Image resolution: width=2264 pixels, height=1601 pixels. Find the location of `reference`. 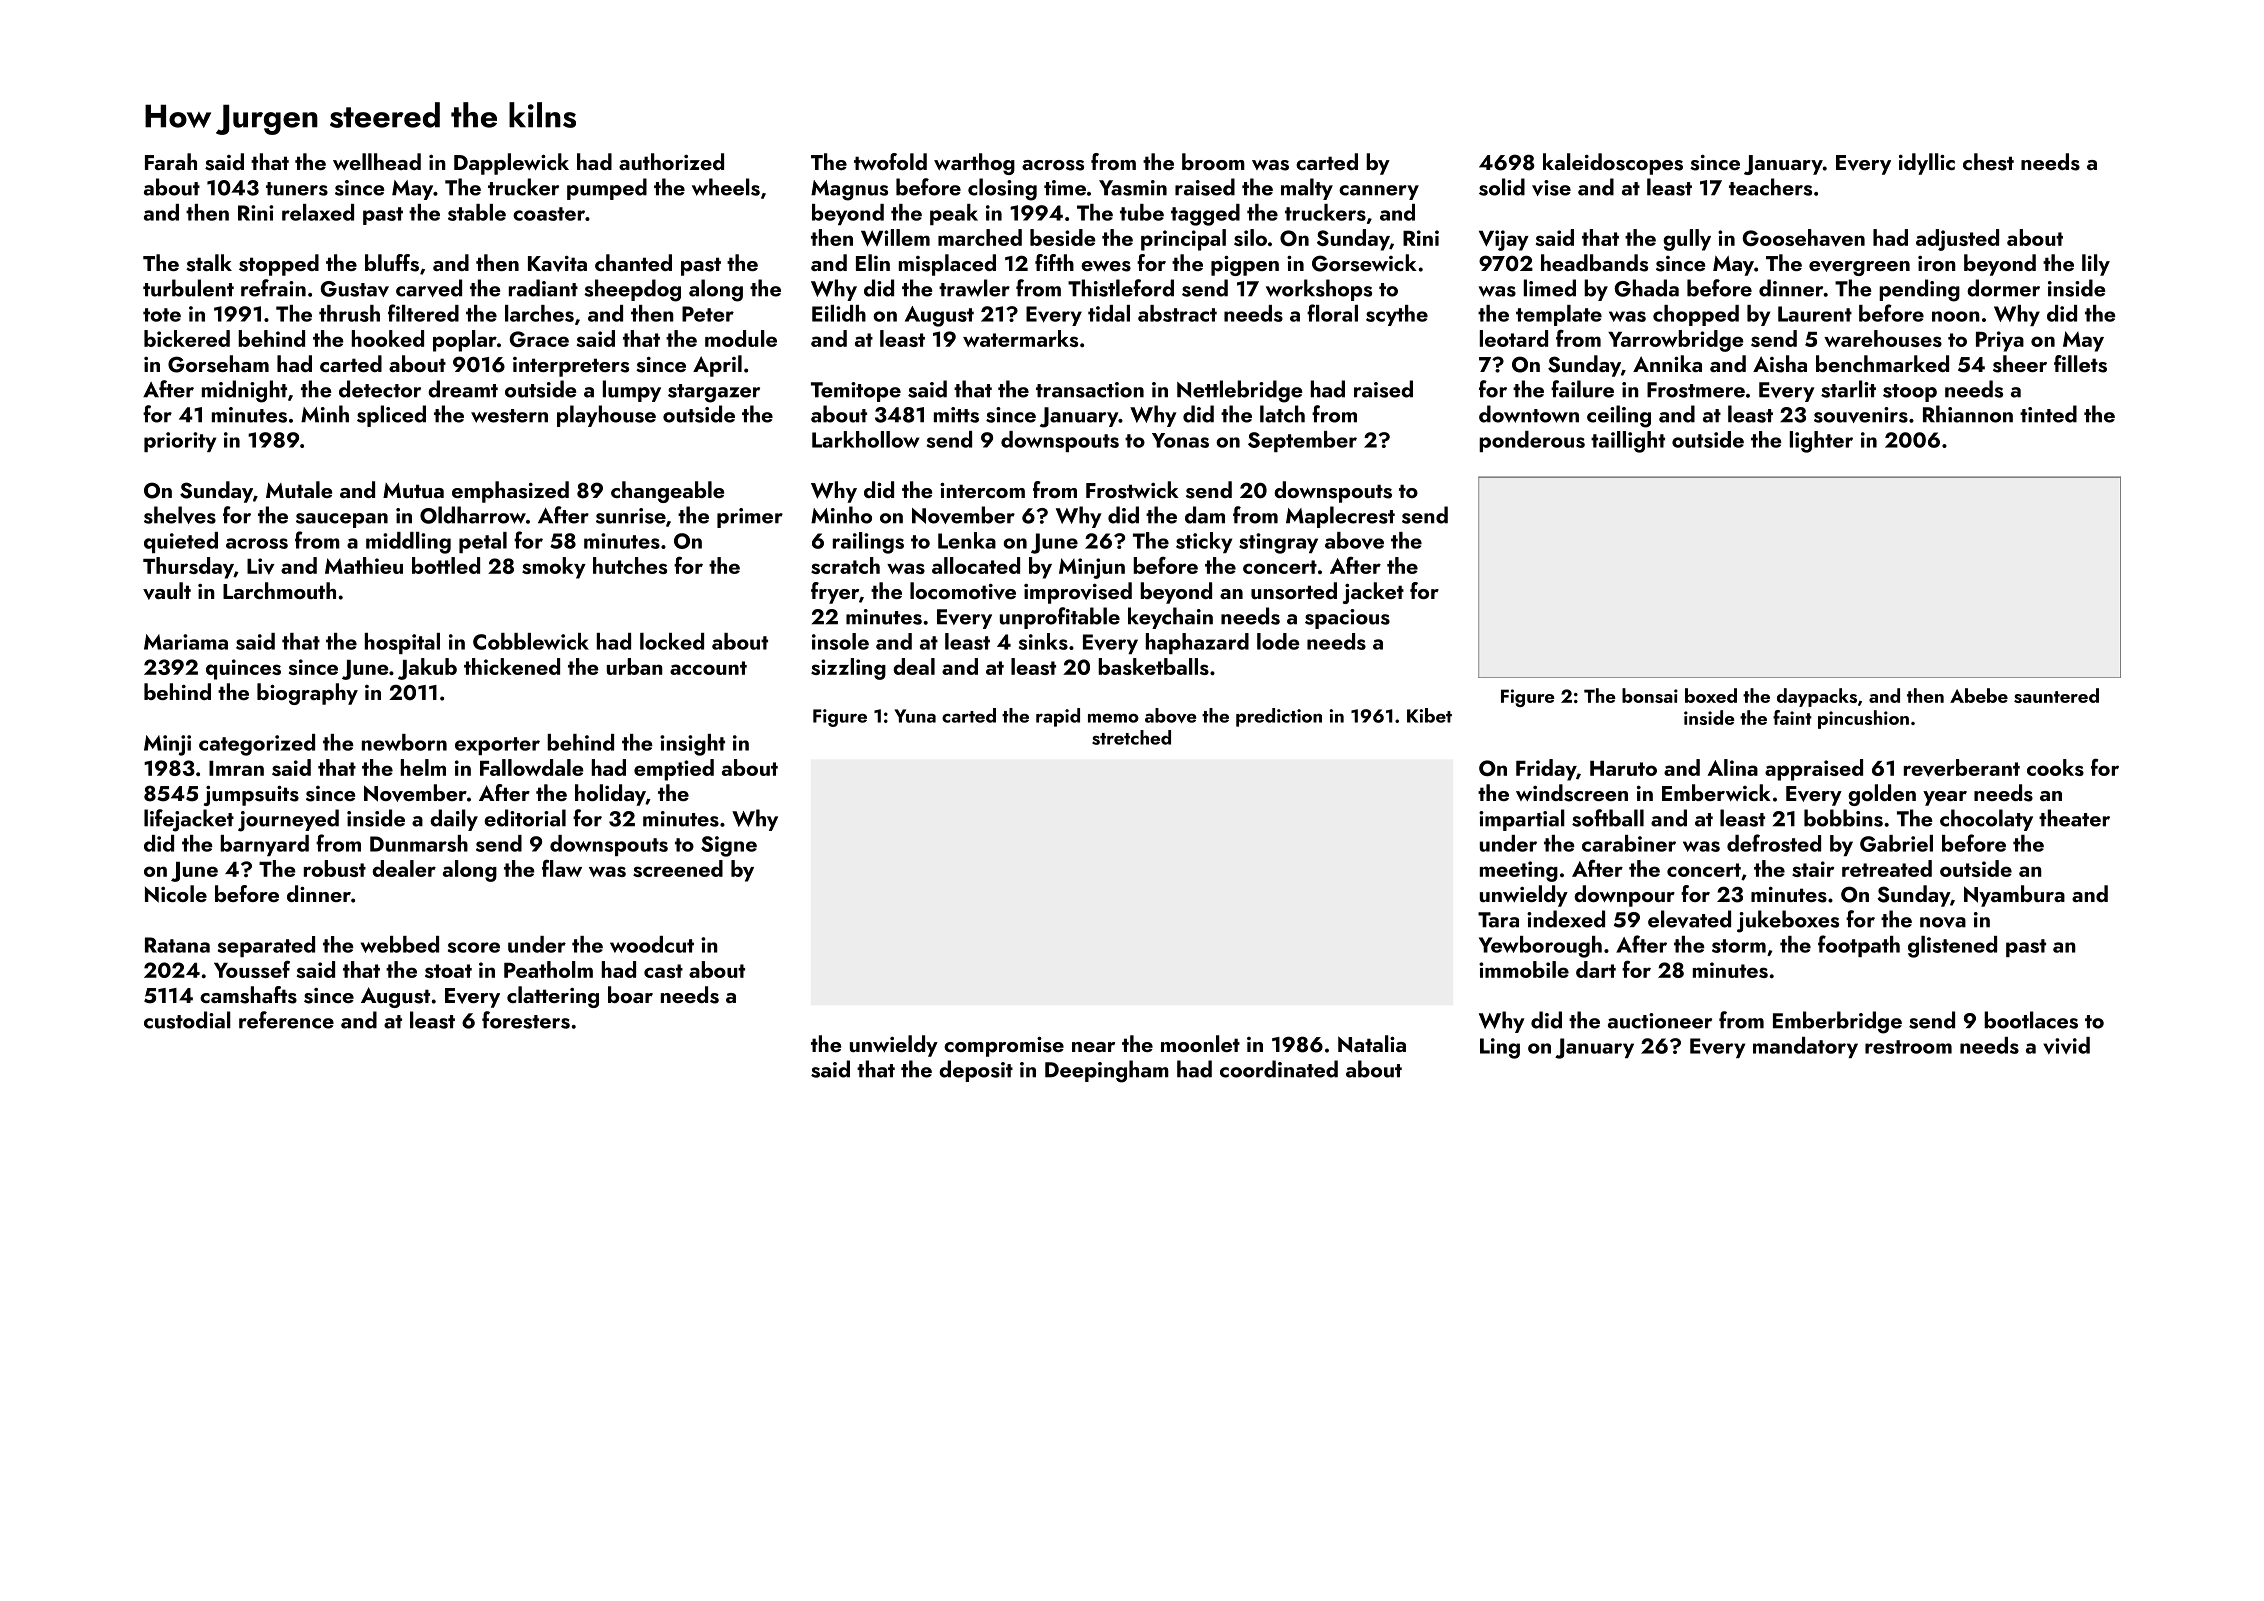

reference is located at coordinates (286, 1020).
